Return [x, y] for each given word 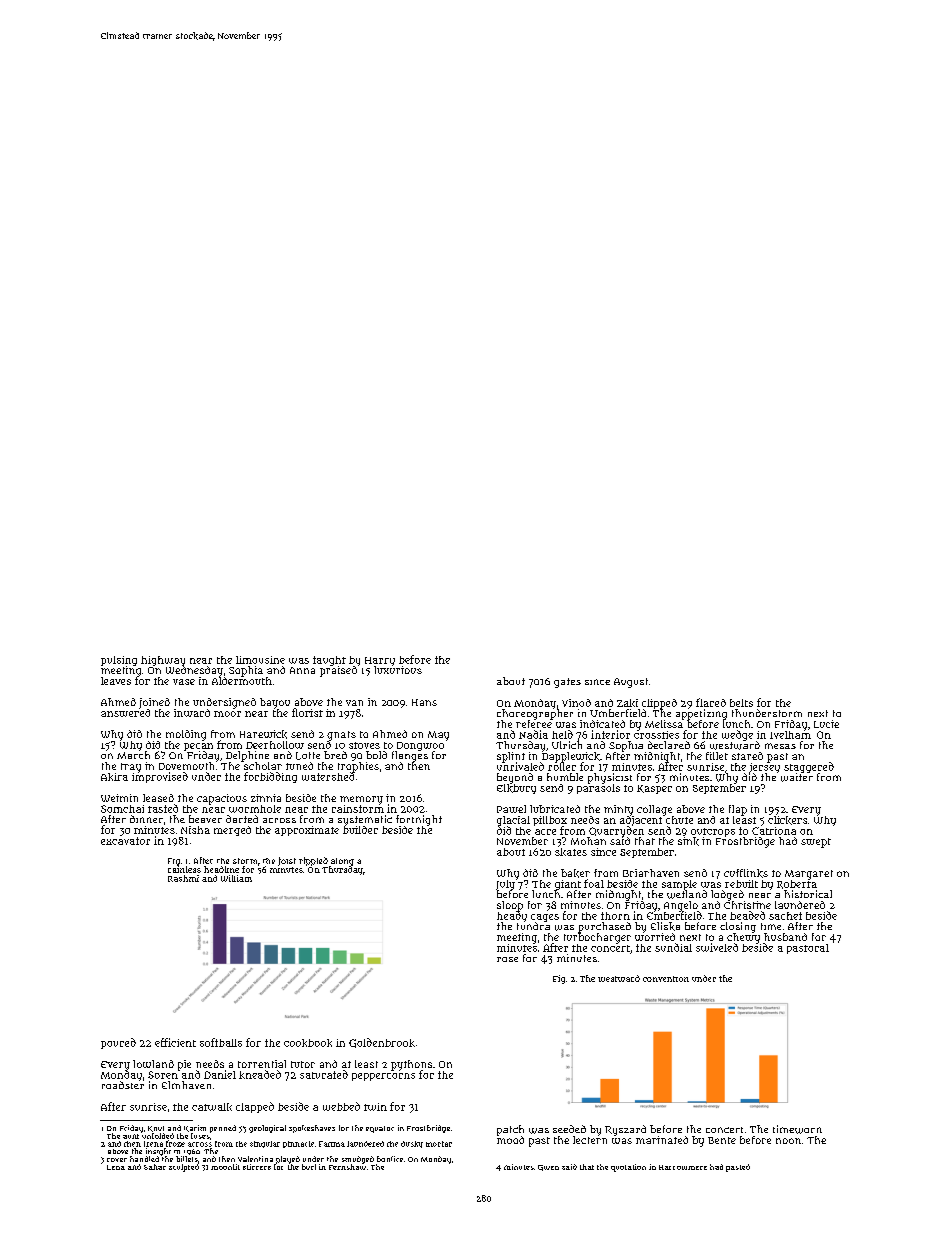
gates [567, 683]
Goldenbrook [382, 1043]
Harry [380, 661]
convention [666, 979]
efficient [175, 1042]
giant [568, 885]
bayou [275, 703]
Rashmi [183, 878]
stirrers [257, 1167]
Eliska [665, 926]
